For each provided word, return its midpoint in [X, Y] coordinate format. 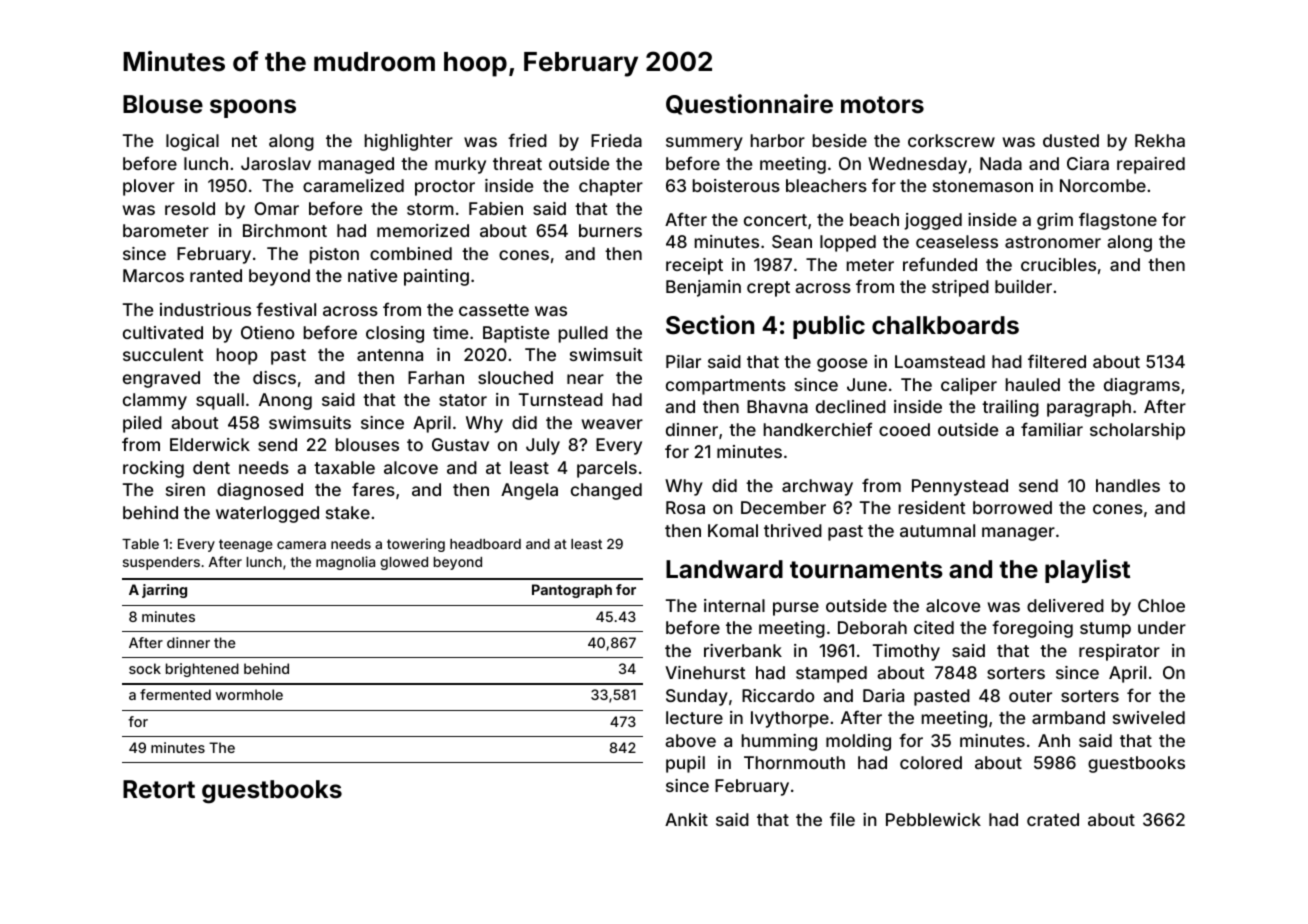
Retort [159, 789]
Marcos [153, 275]
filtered [1057, 361]
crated [1053, 819]
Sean [792, 241]
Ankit [686, 819]
